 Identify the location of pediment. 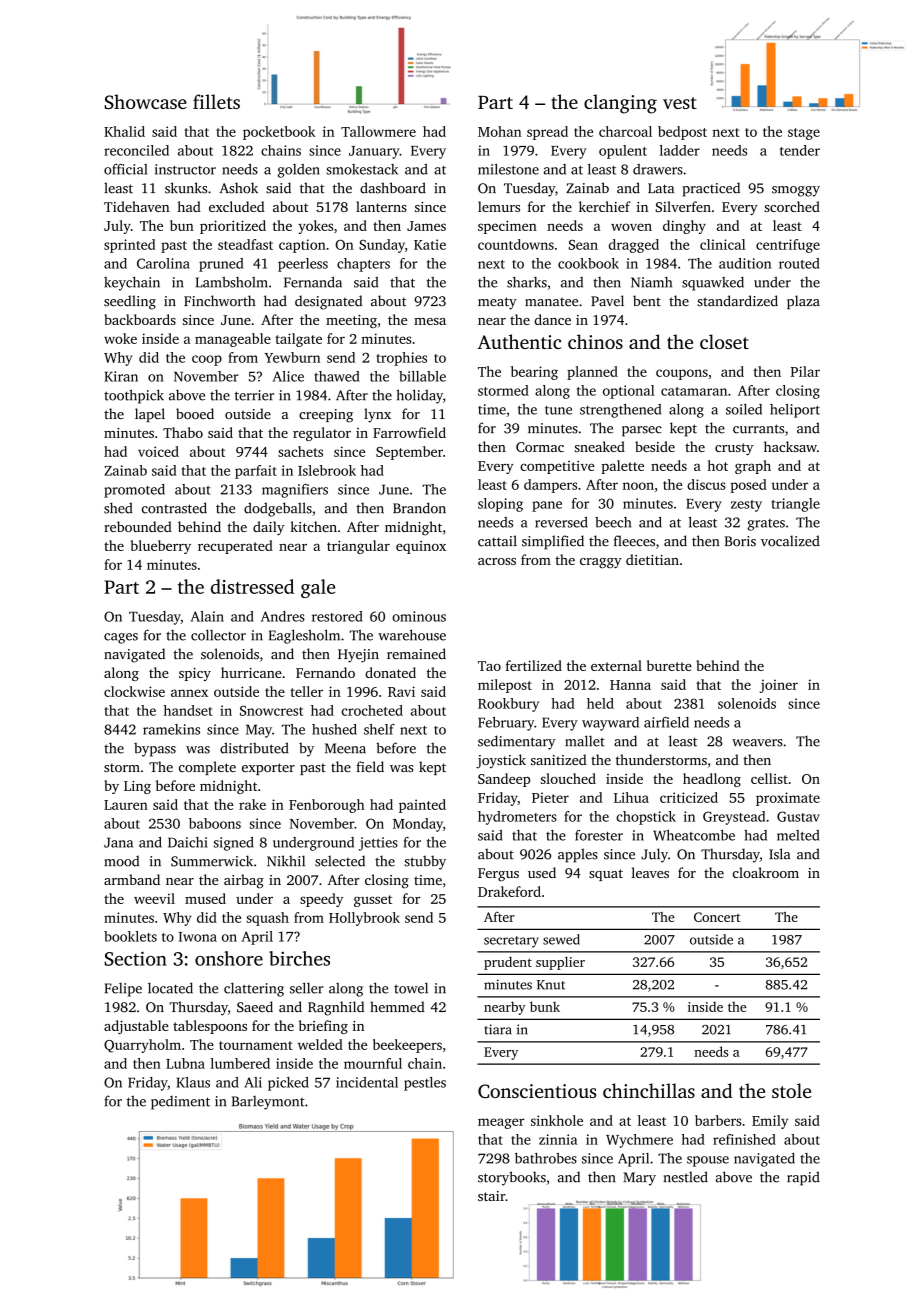
(180, 1102).
